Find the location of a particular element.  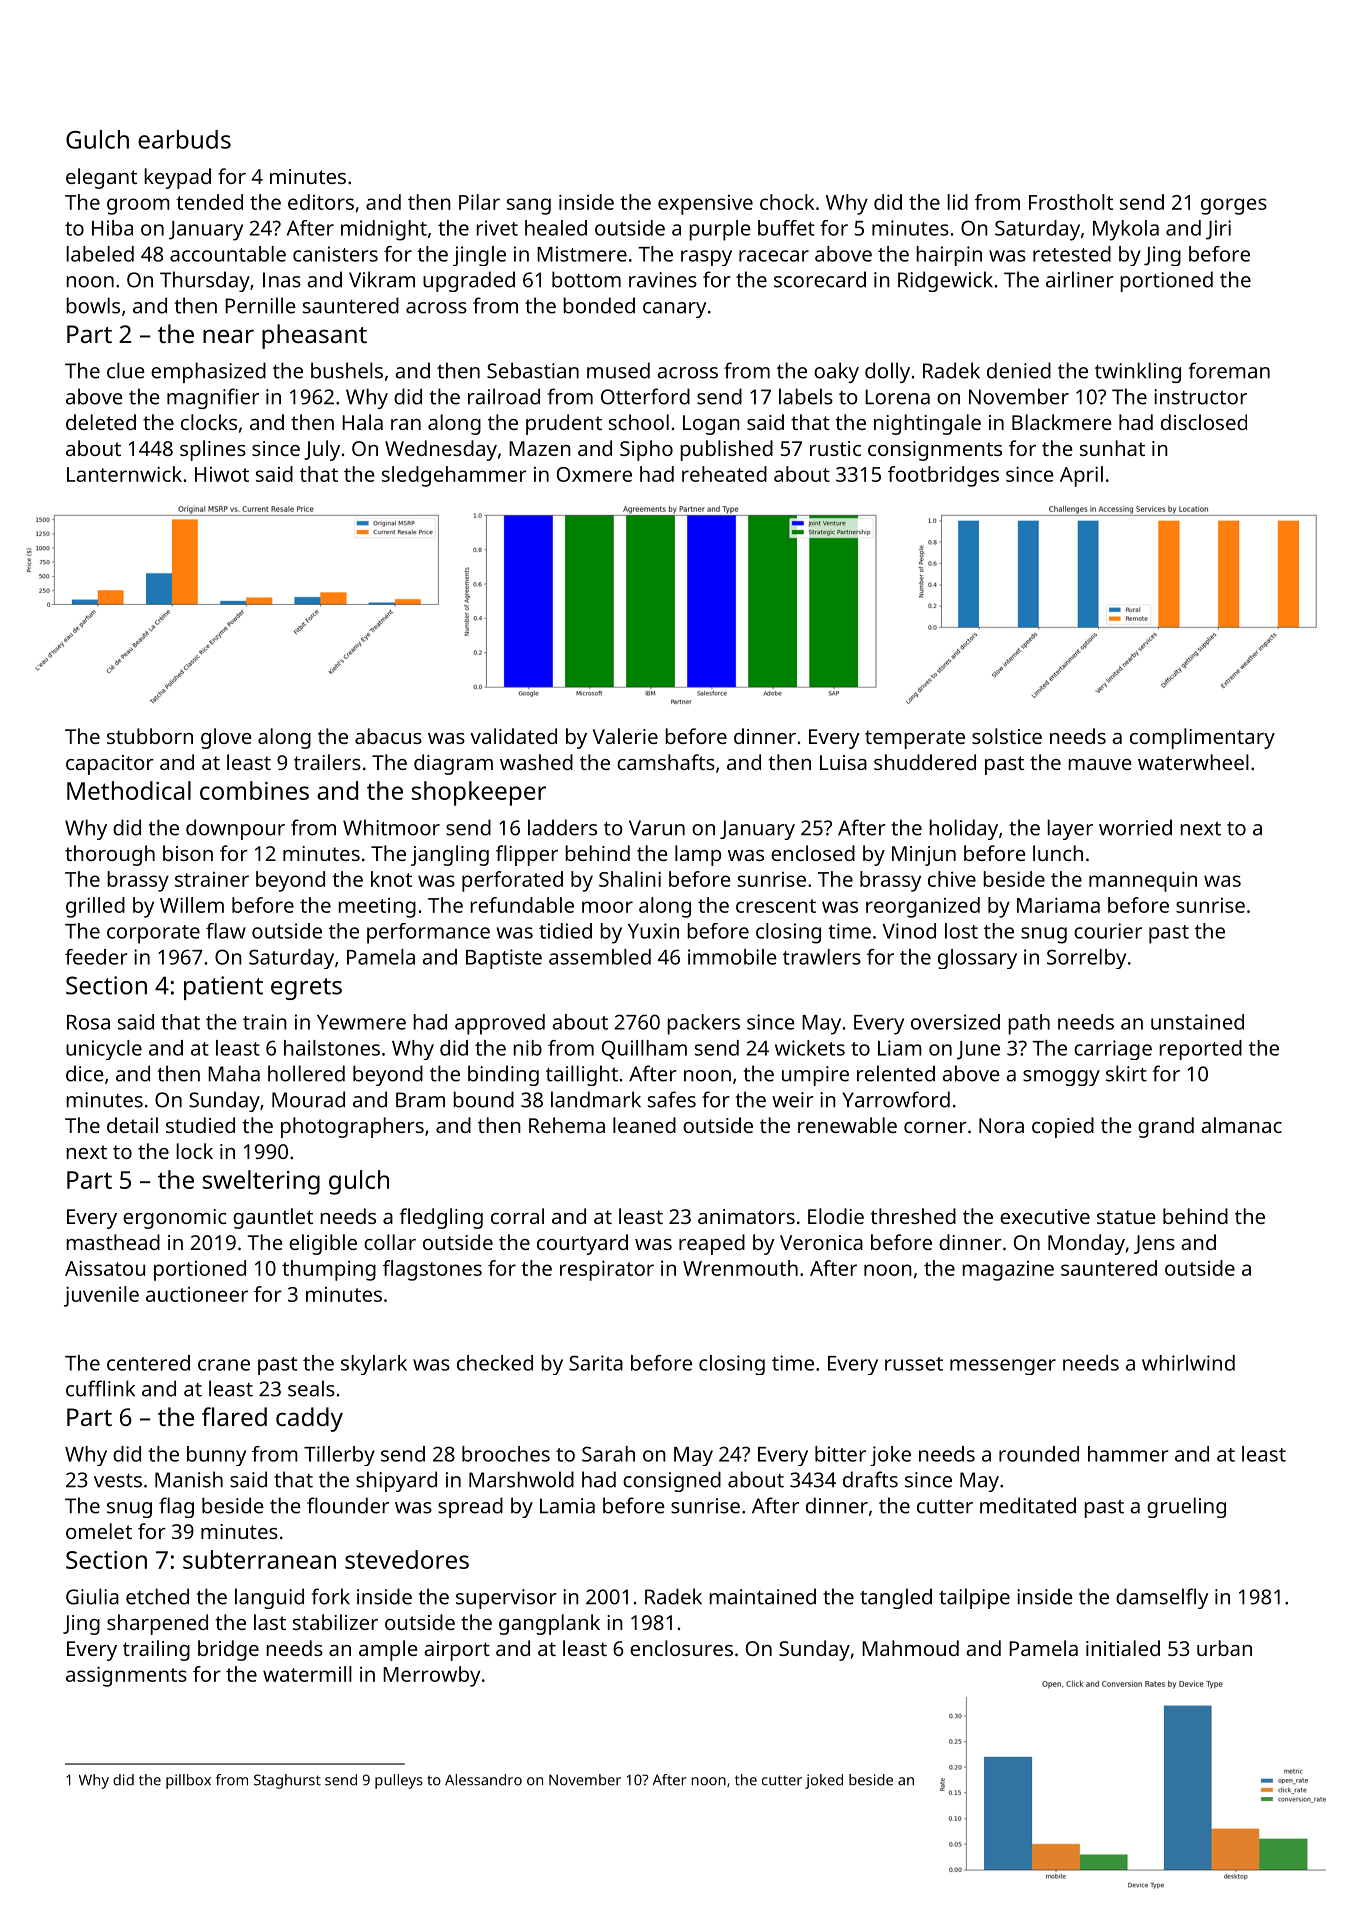

reported is located at coordinates (1200, 1050).
